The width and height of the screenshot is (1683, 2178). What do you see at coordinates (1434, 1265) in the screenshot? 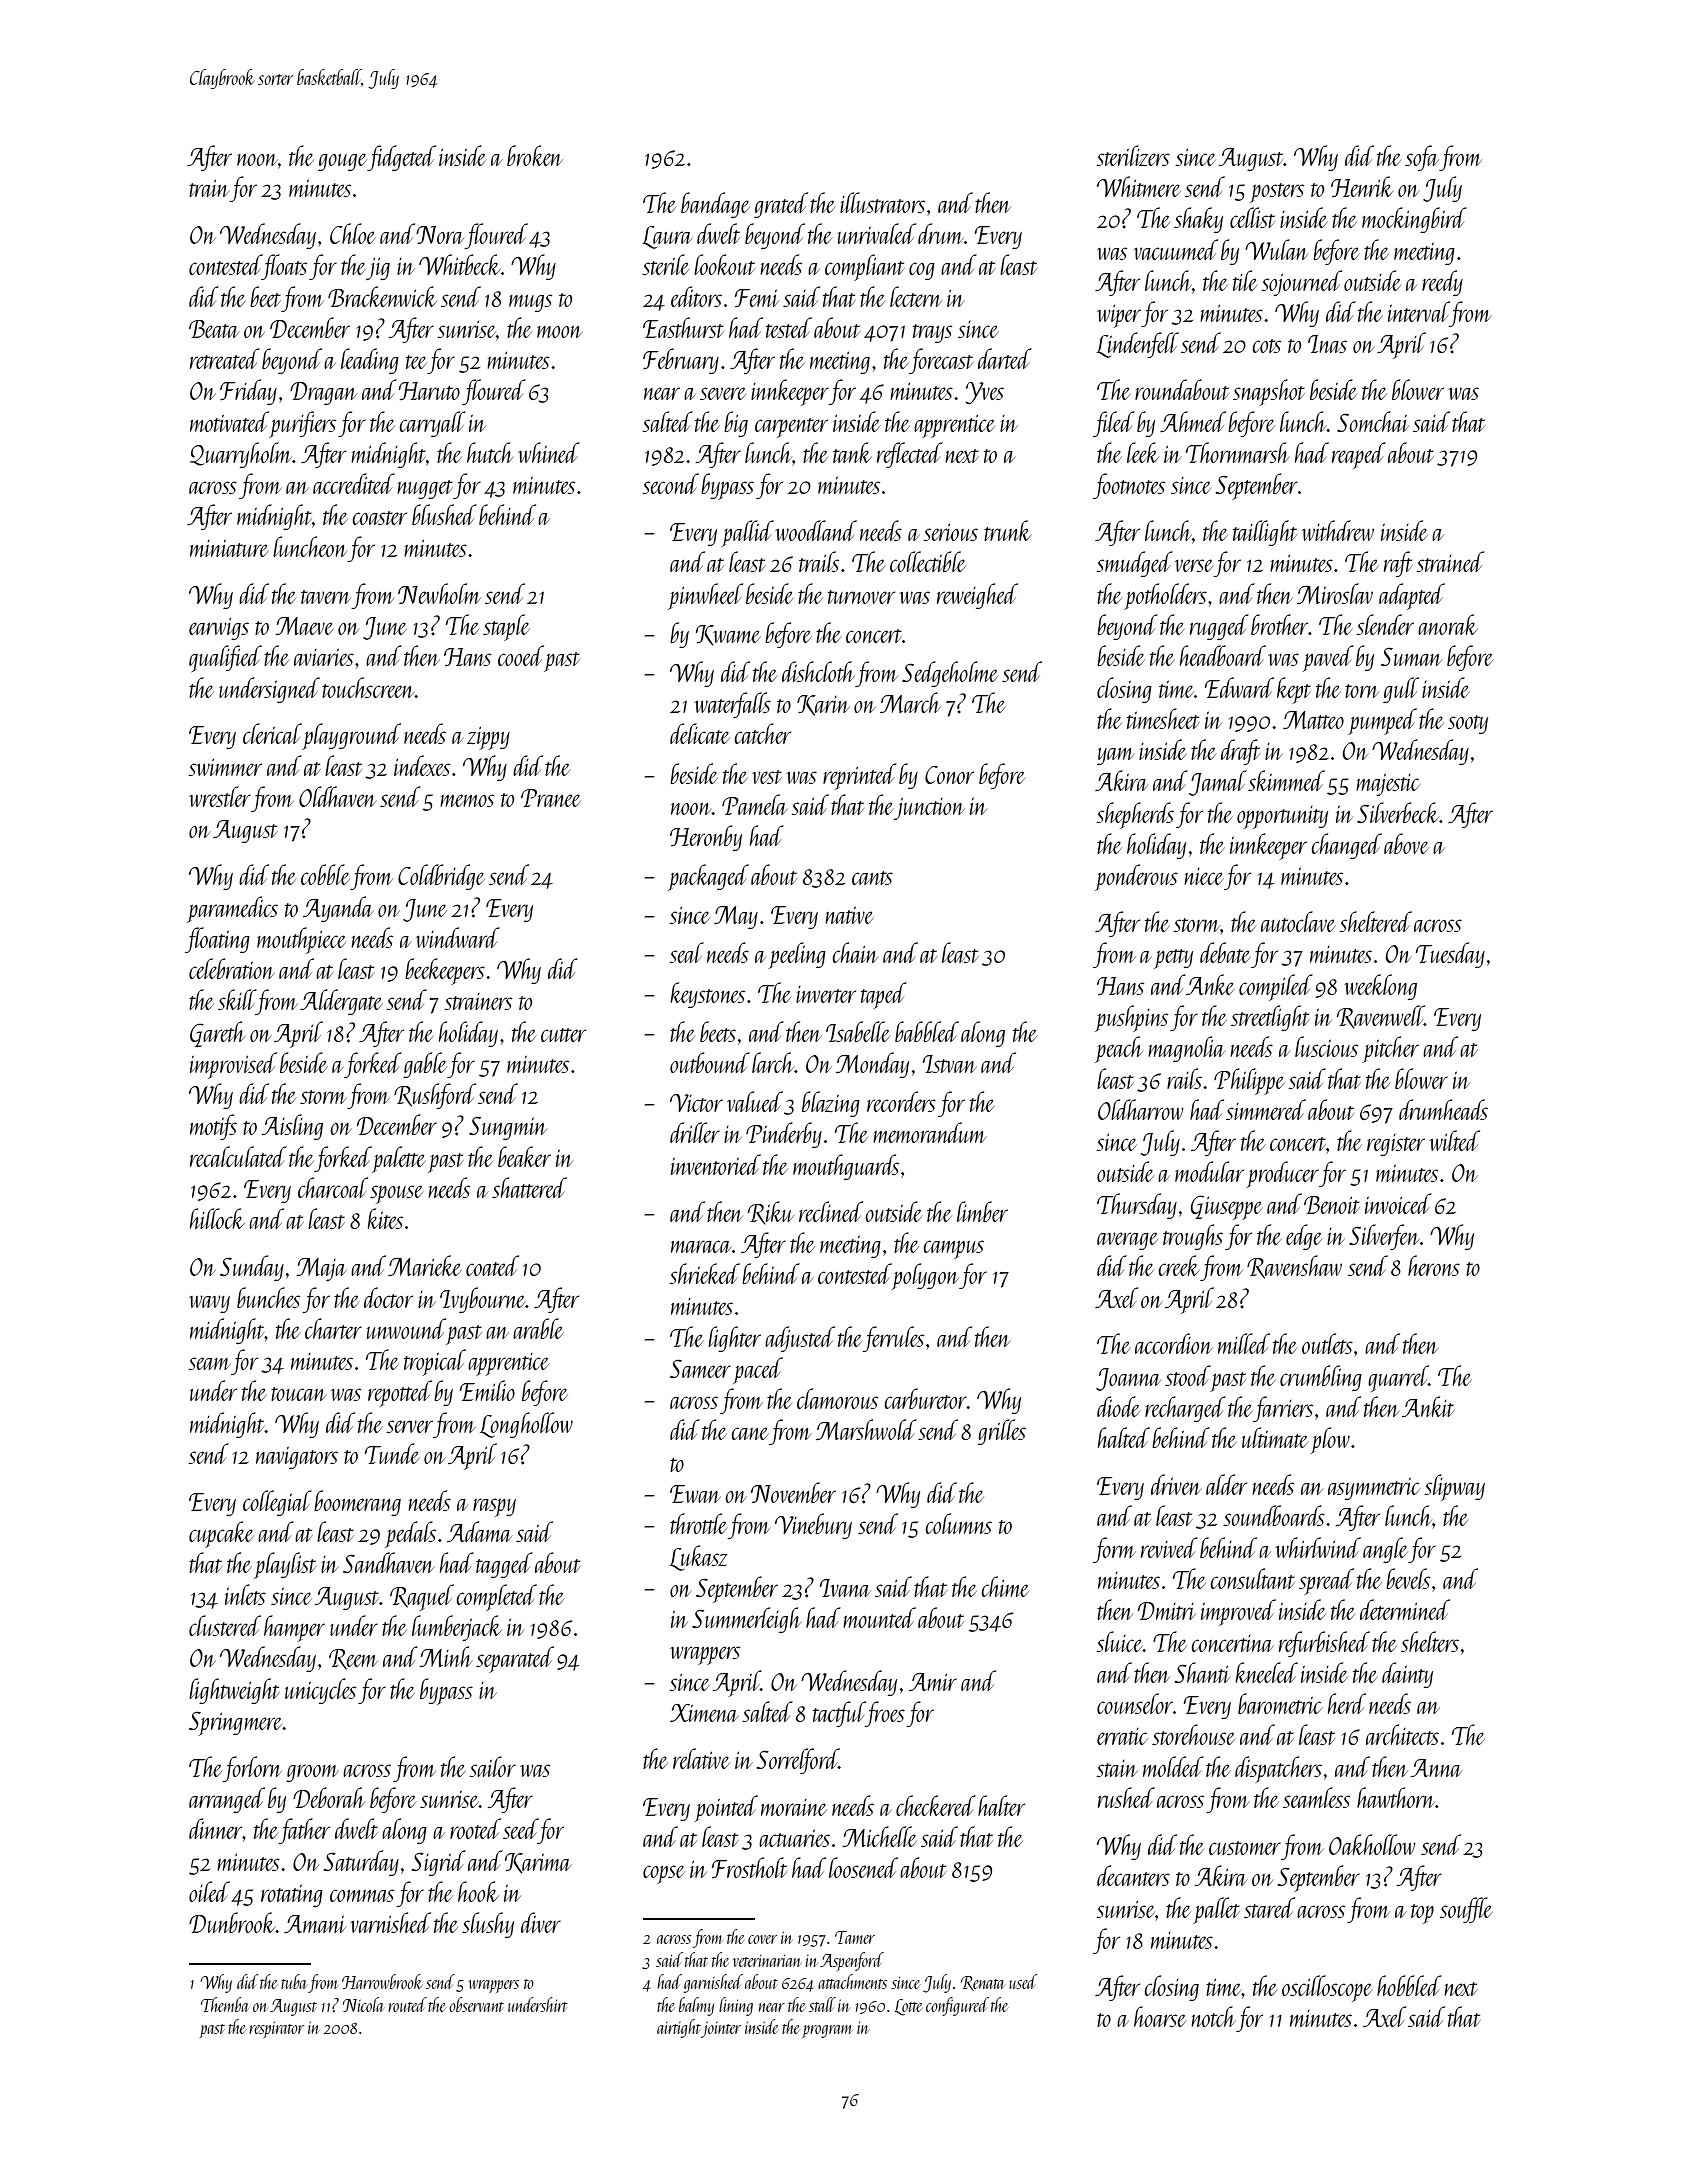
I see `herons` at bounding box center [1434, 1265].
